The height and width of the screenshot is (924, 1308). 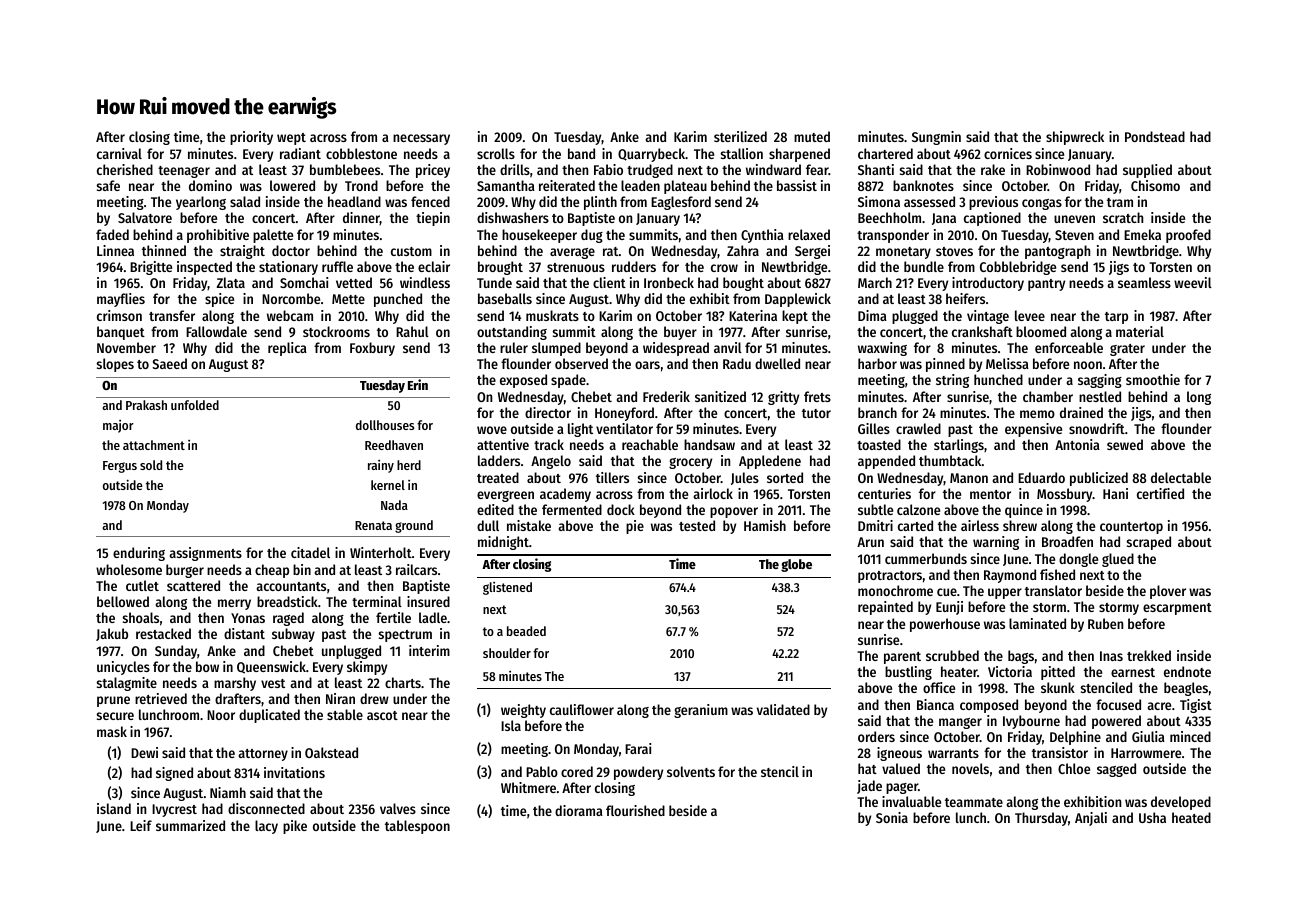 What do you see at coordinates (592, 236) in the screenshot?
I see `dug` at bounding box center [592, 236].
